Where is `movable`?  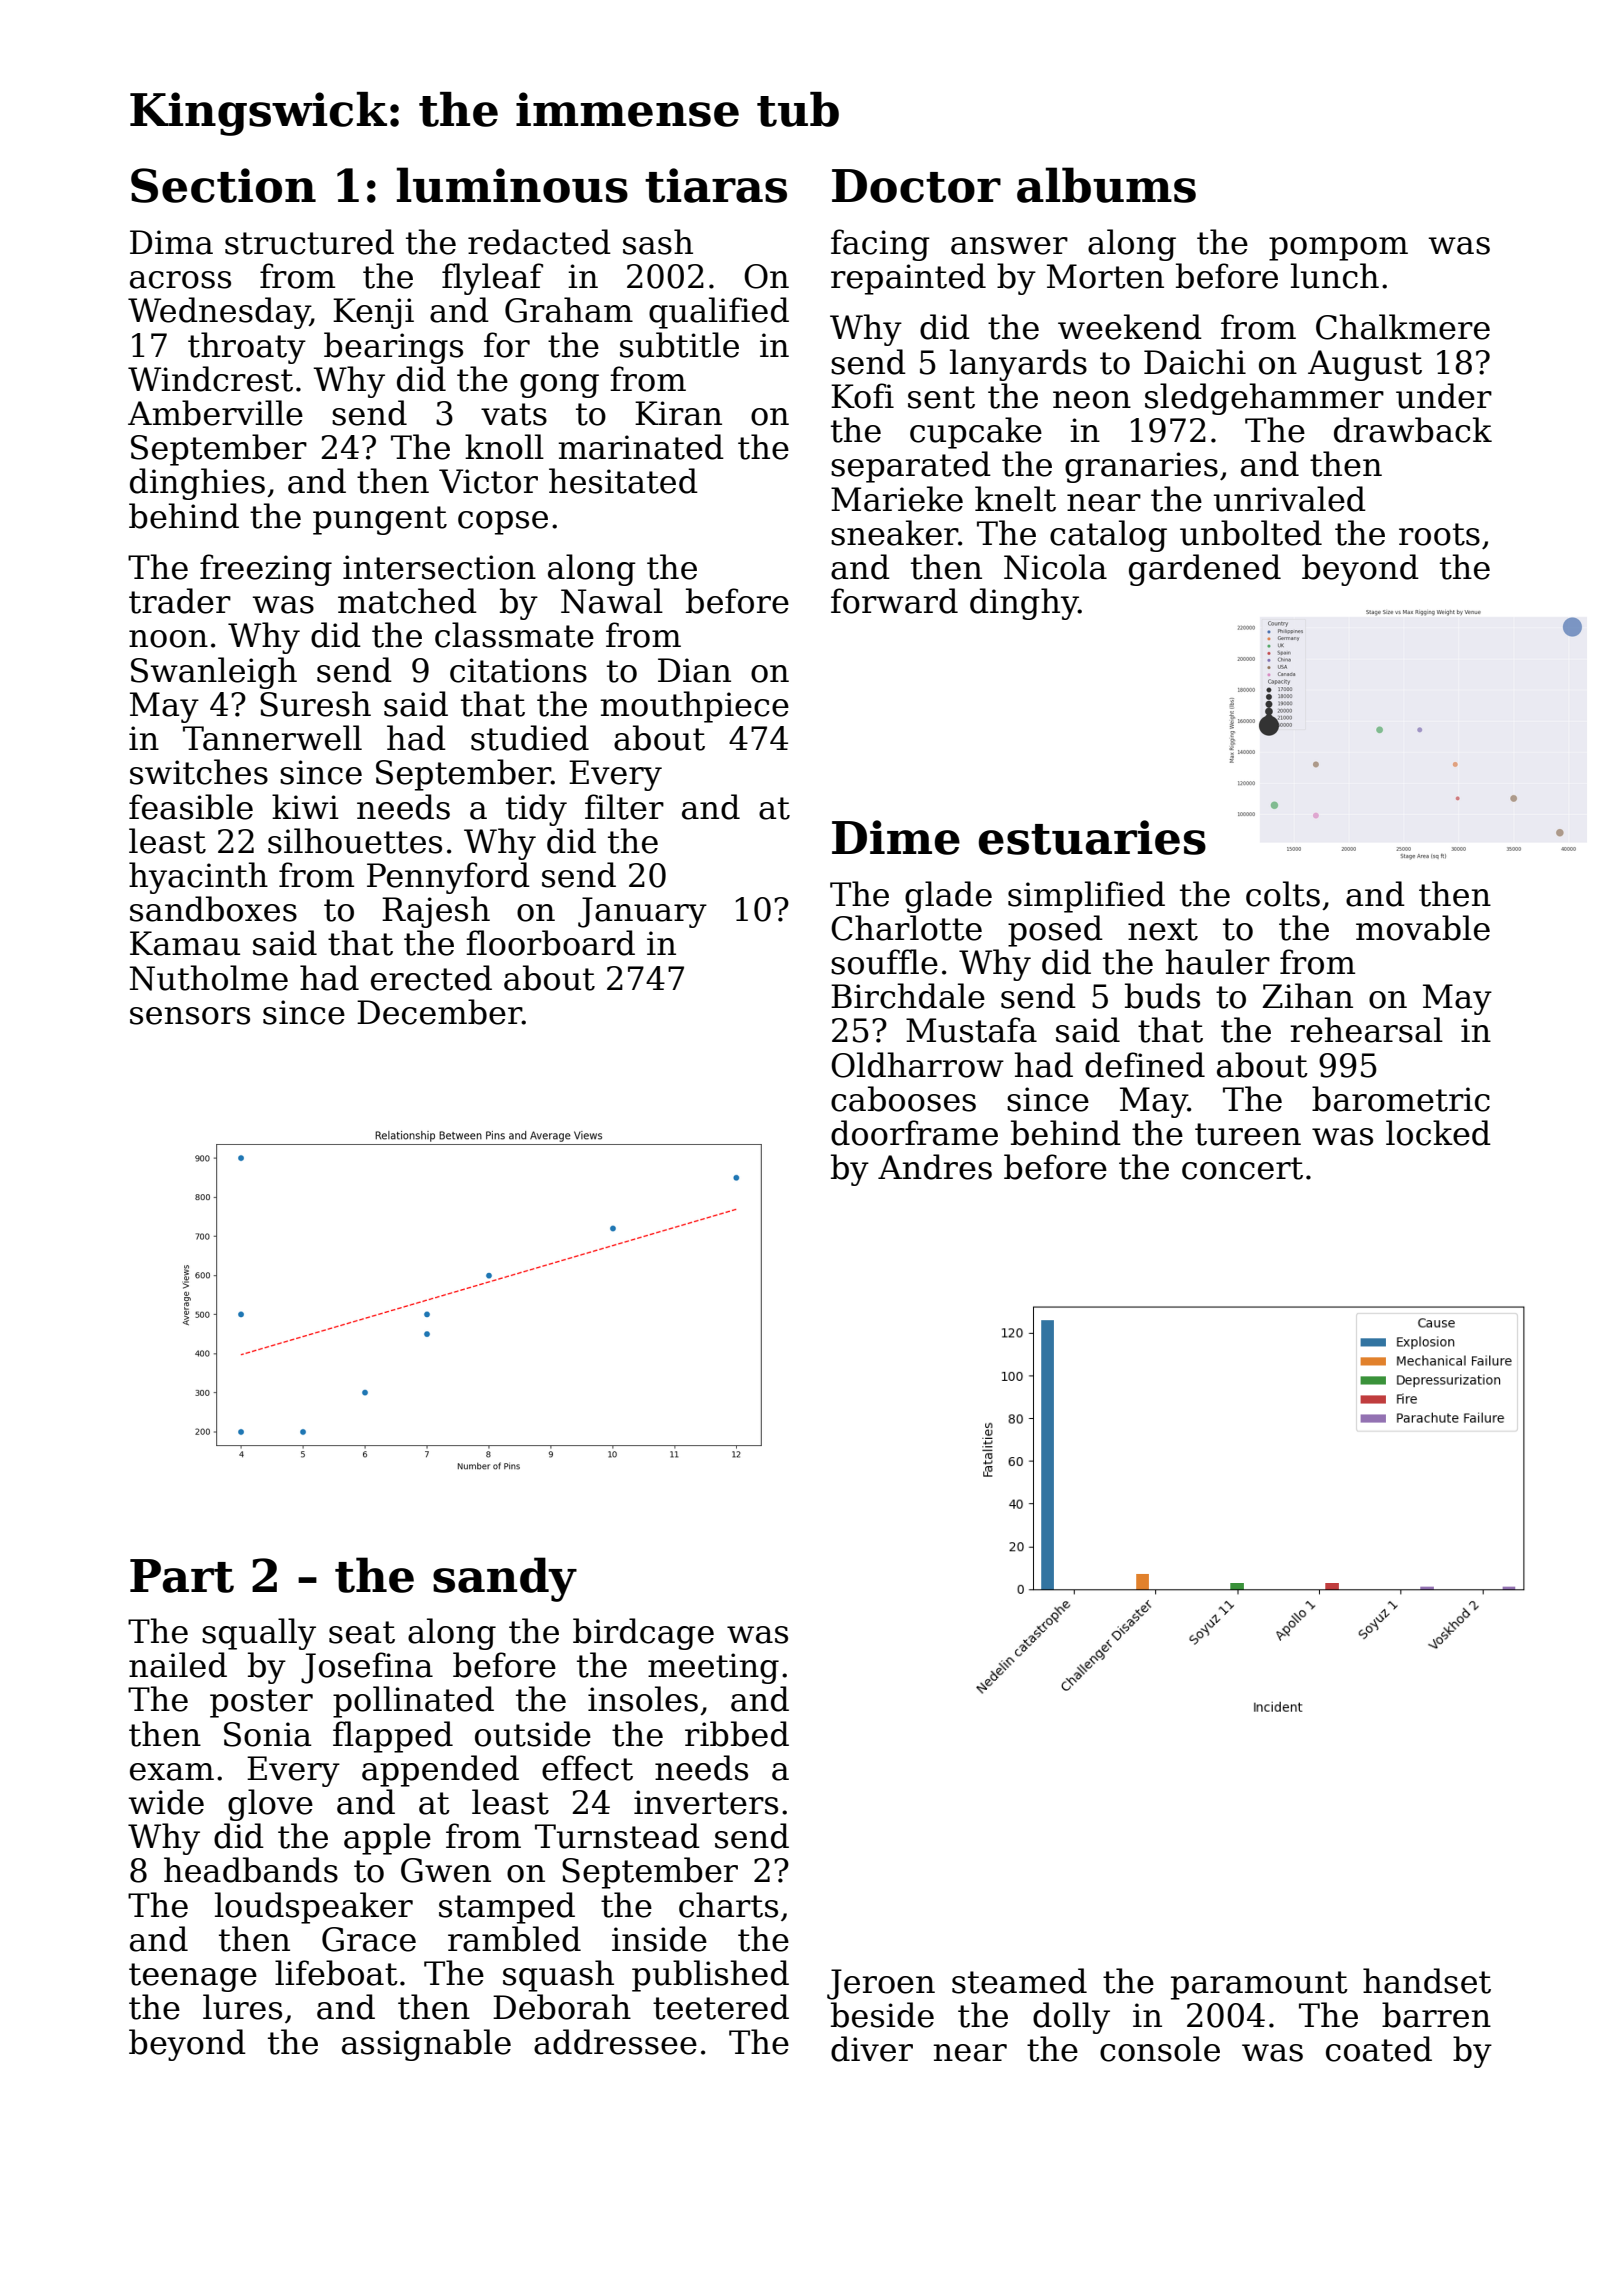
movable is located at coordinates (1423, 928).
